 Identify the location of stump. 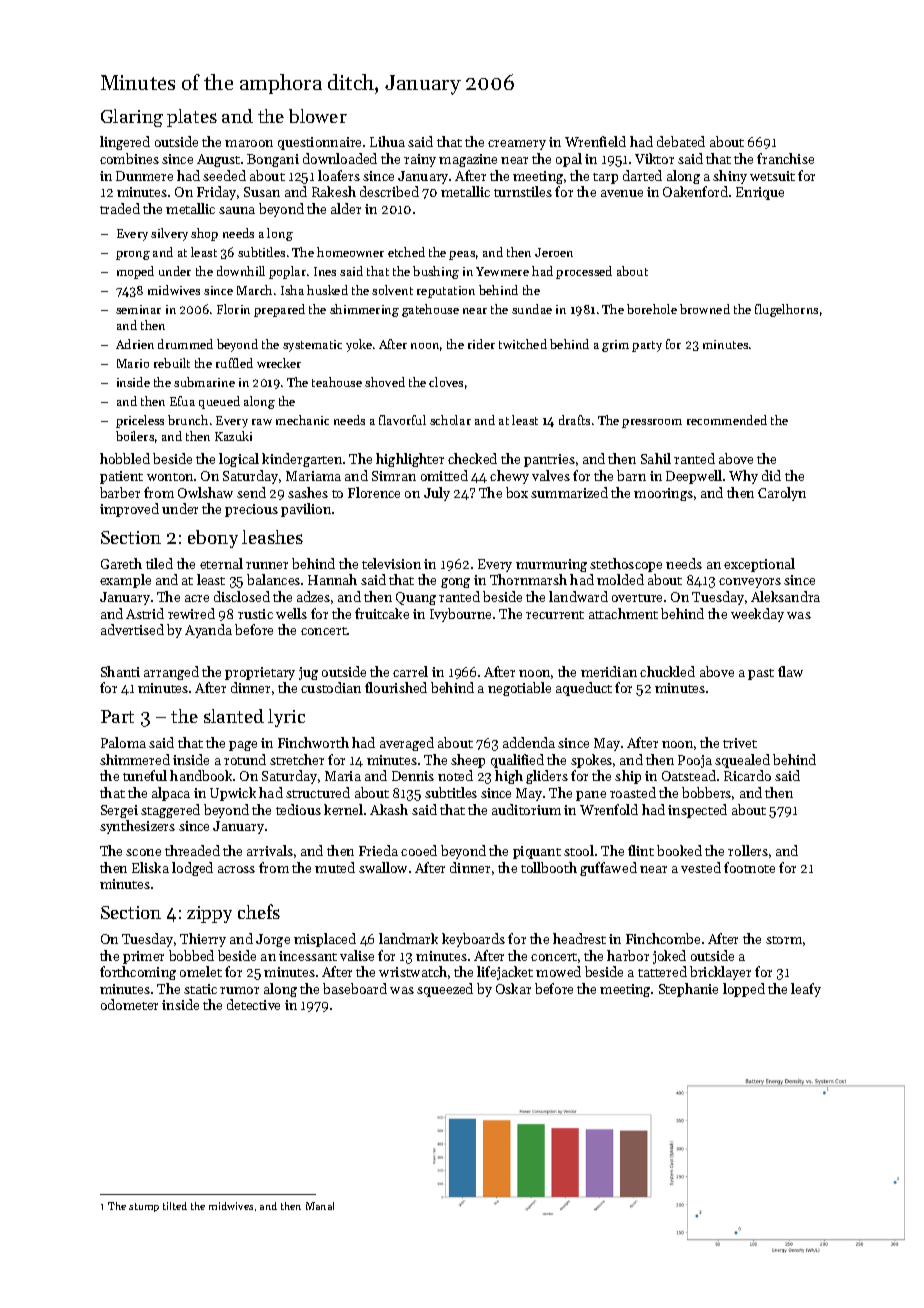
(144, 1207).
